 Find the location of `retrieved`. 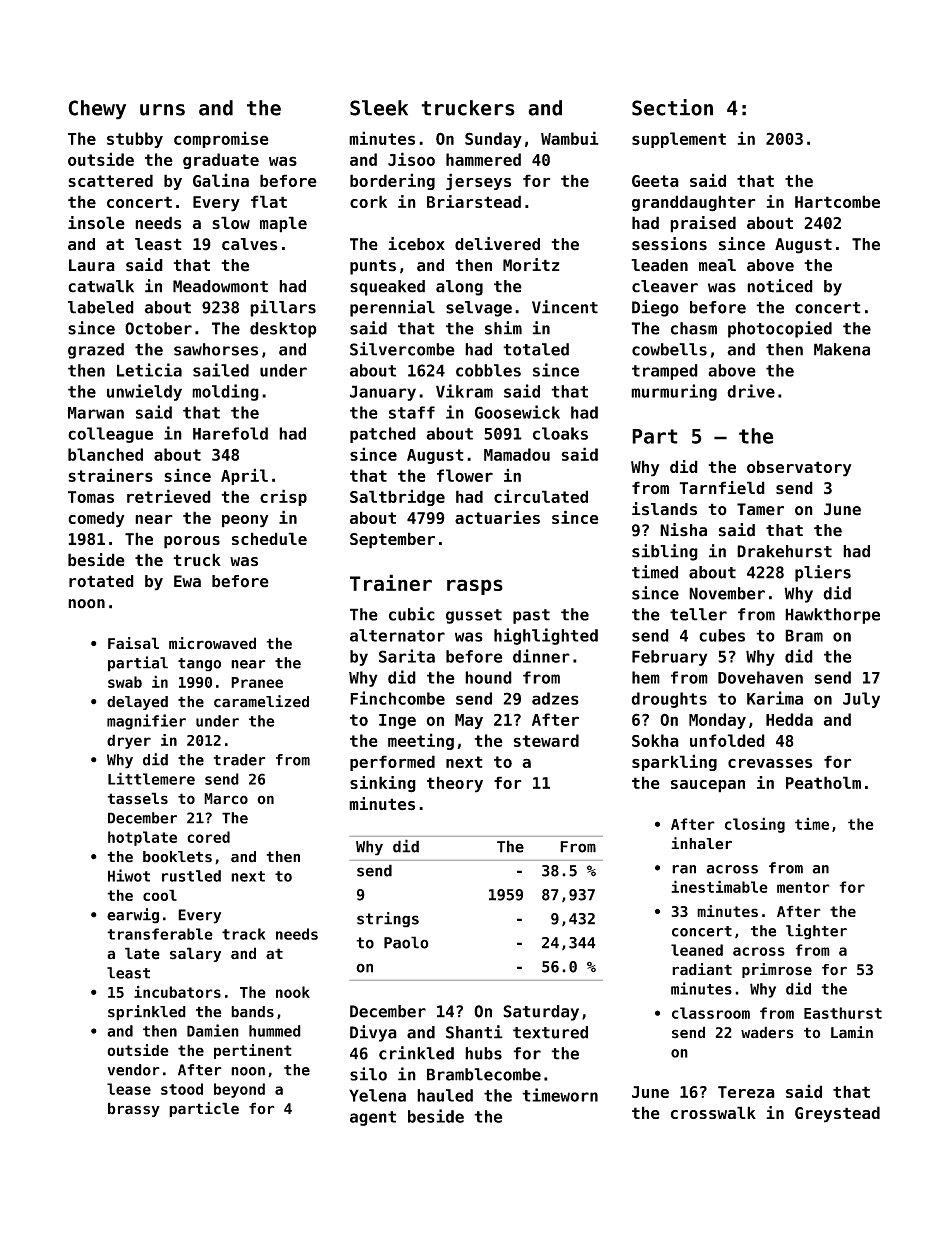

retrieved is located at coordinates (169, 496).
